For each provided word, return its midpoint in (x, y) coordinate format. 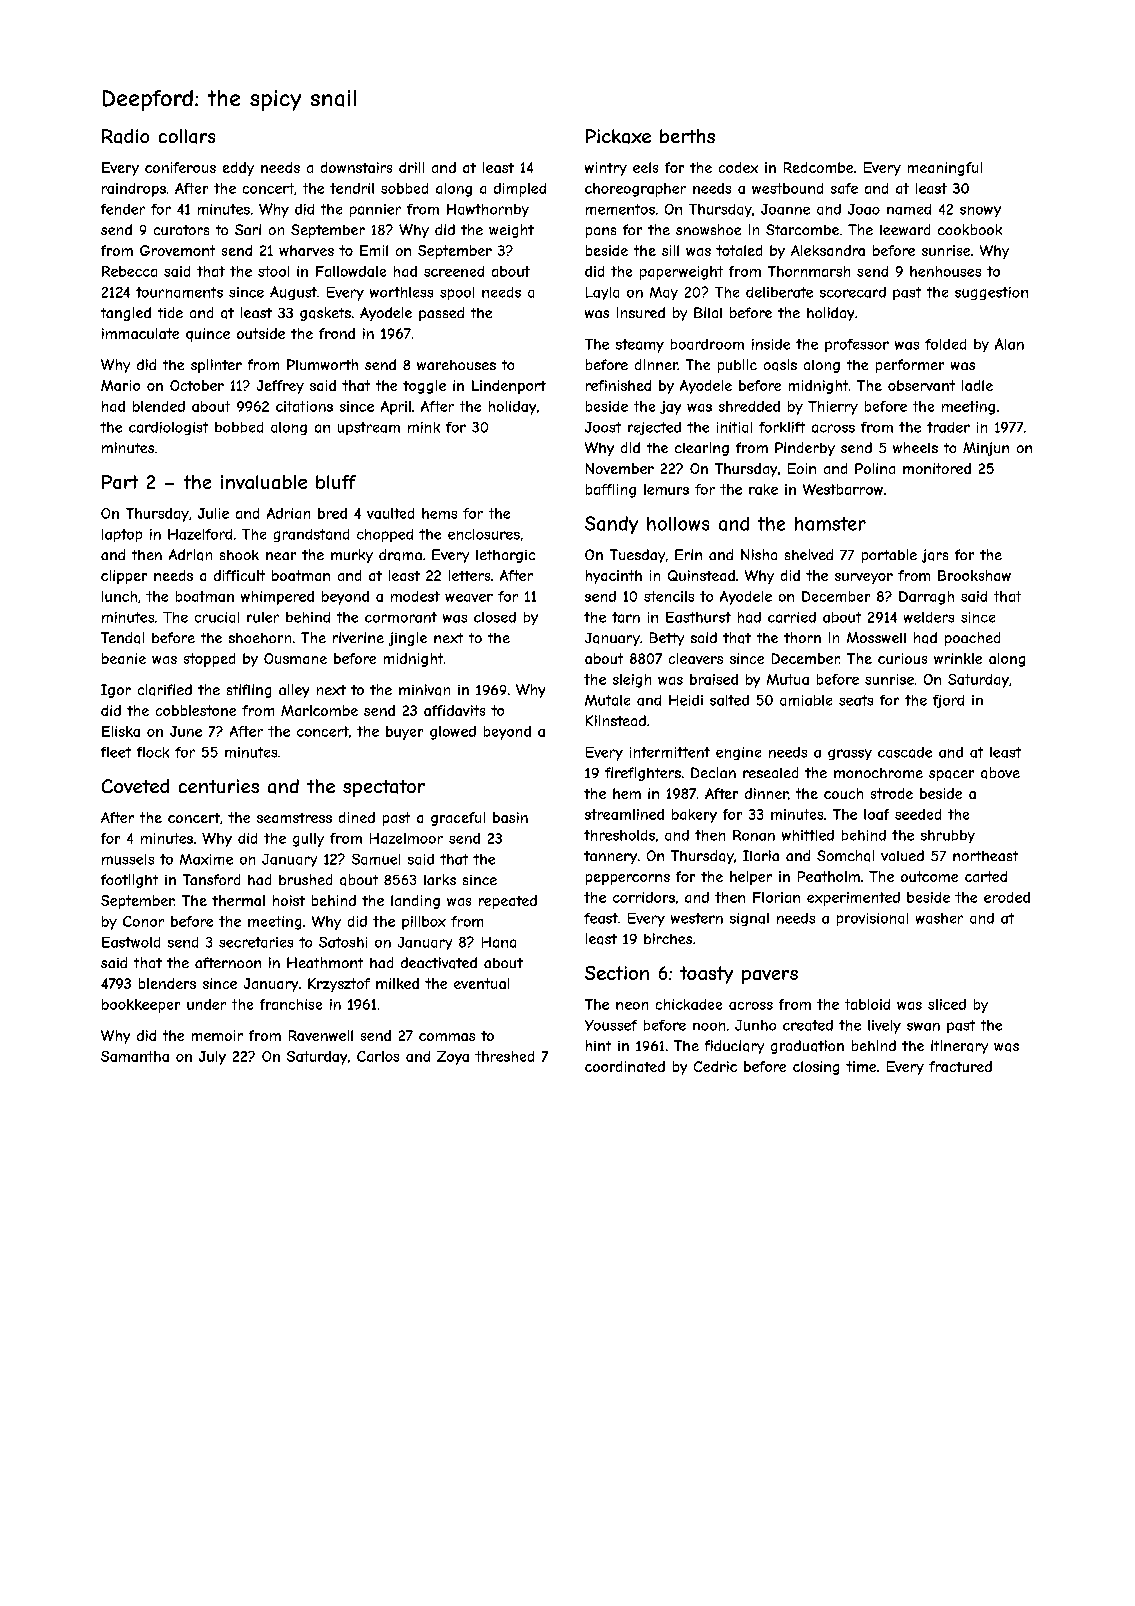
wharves (306, 250)
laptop (122, 535)
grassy (850, 754)
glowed (453, 733)
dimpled (520, 190)
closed (495, 617)
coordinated (625, 1066)
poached (972, 639)
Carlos (378, 1056)
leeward (905, 229)
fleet (116, 752)
